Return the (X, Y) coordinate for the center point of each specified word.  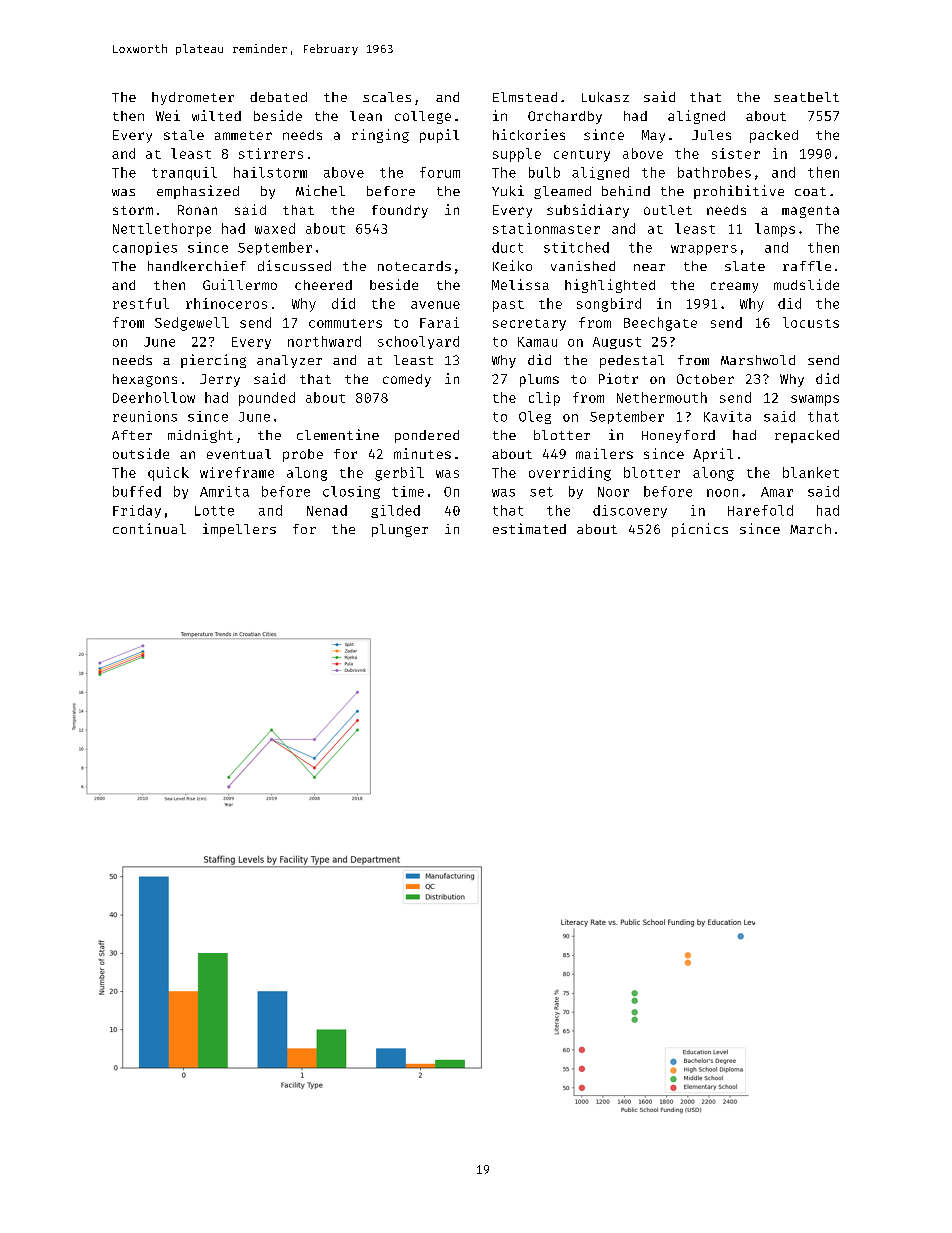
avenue (435, 305)
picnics (700, 530)
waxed (275, 228)
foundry (400, 211)
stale (184, 135)
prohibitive (739, 192)
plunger (400, 530)
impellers (239, 530)
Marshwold (758, 360)
